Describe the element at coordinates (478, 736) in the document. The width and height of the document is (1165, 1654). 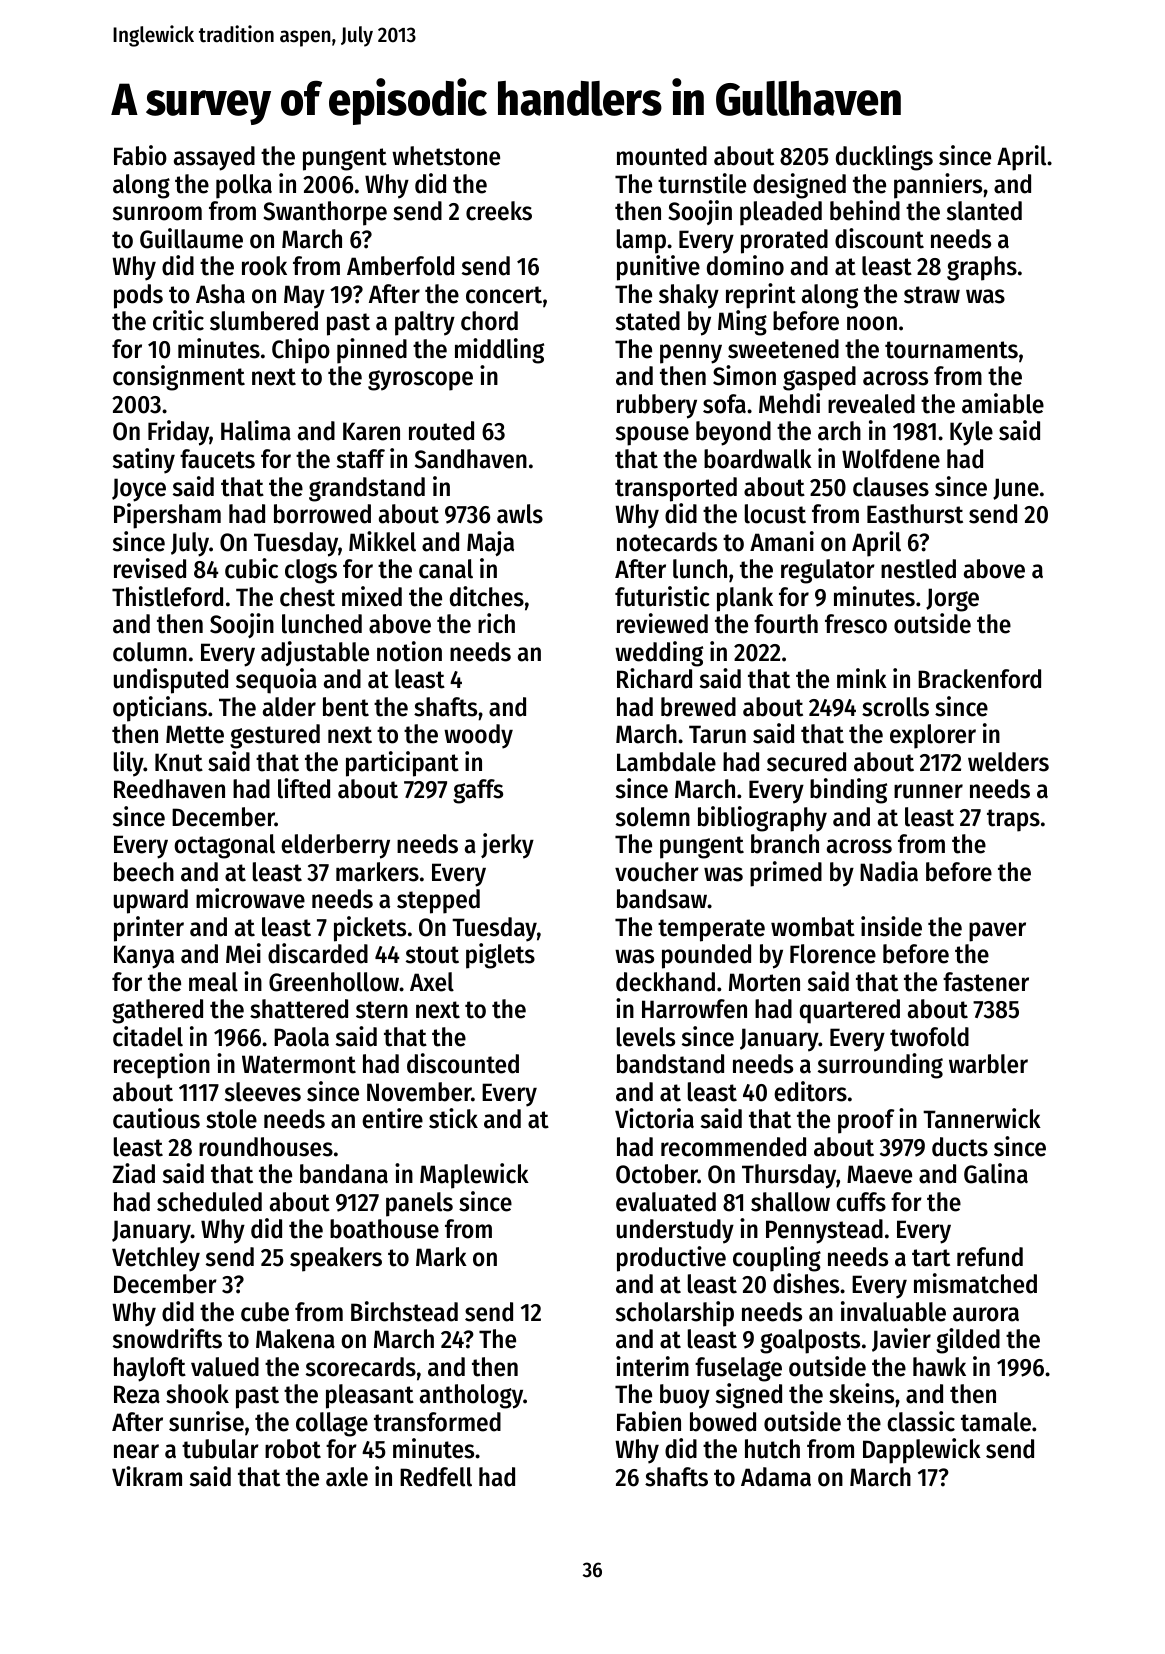
I see `woody` at that location.
